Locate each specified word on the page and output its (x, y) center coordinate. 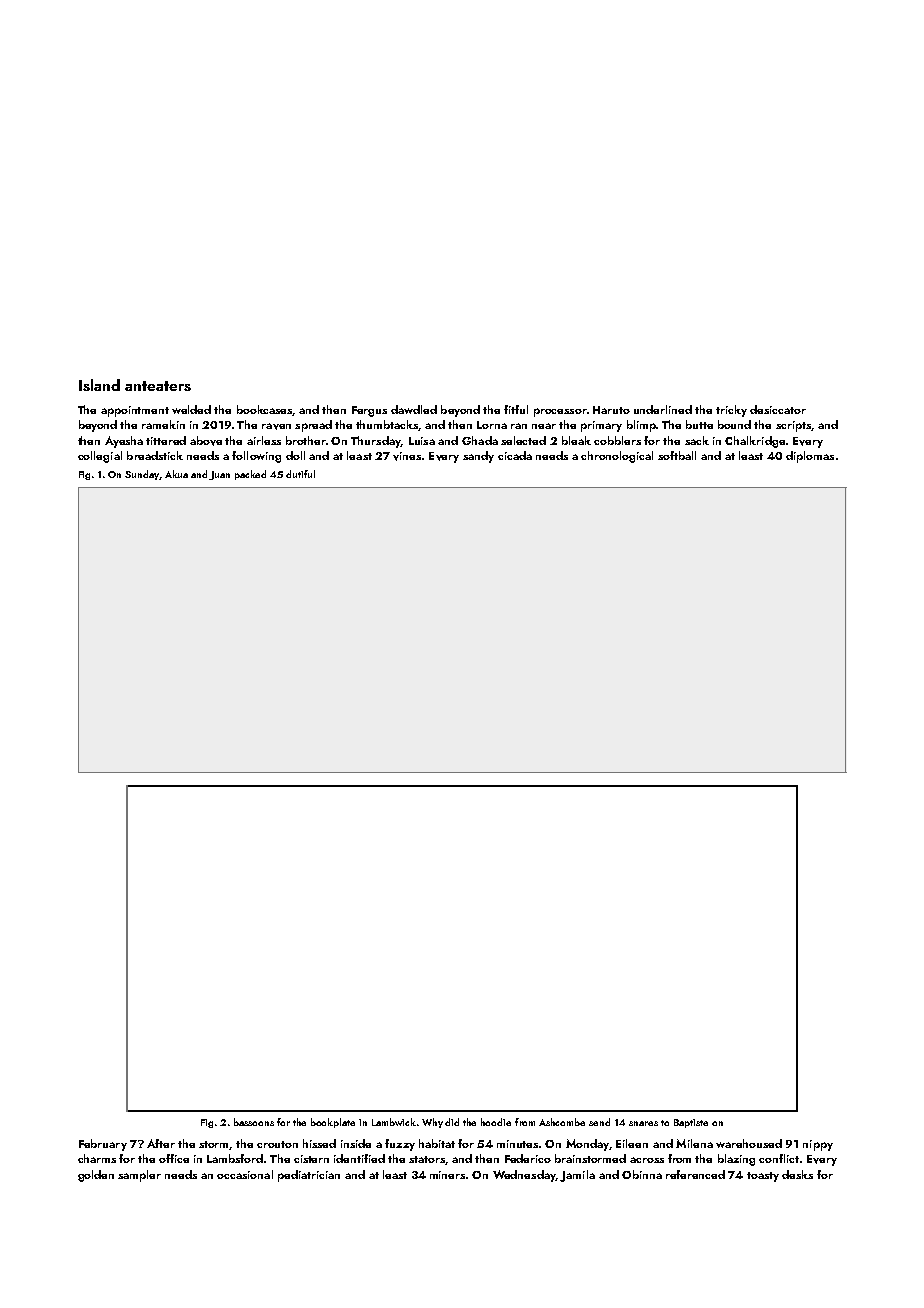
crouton (277, 1144)
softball (677, 455)
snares (643, 1123)
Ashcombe (562, 1122)
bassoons (254, 1122)
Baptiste (691, 1123)
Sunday (142, 475)
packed (250, 475)
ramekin (163, 424)
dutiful (300, 474)
